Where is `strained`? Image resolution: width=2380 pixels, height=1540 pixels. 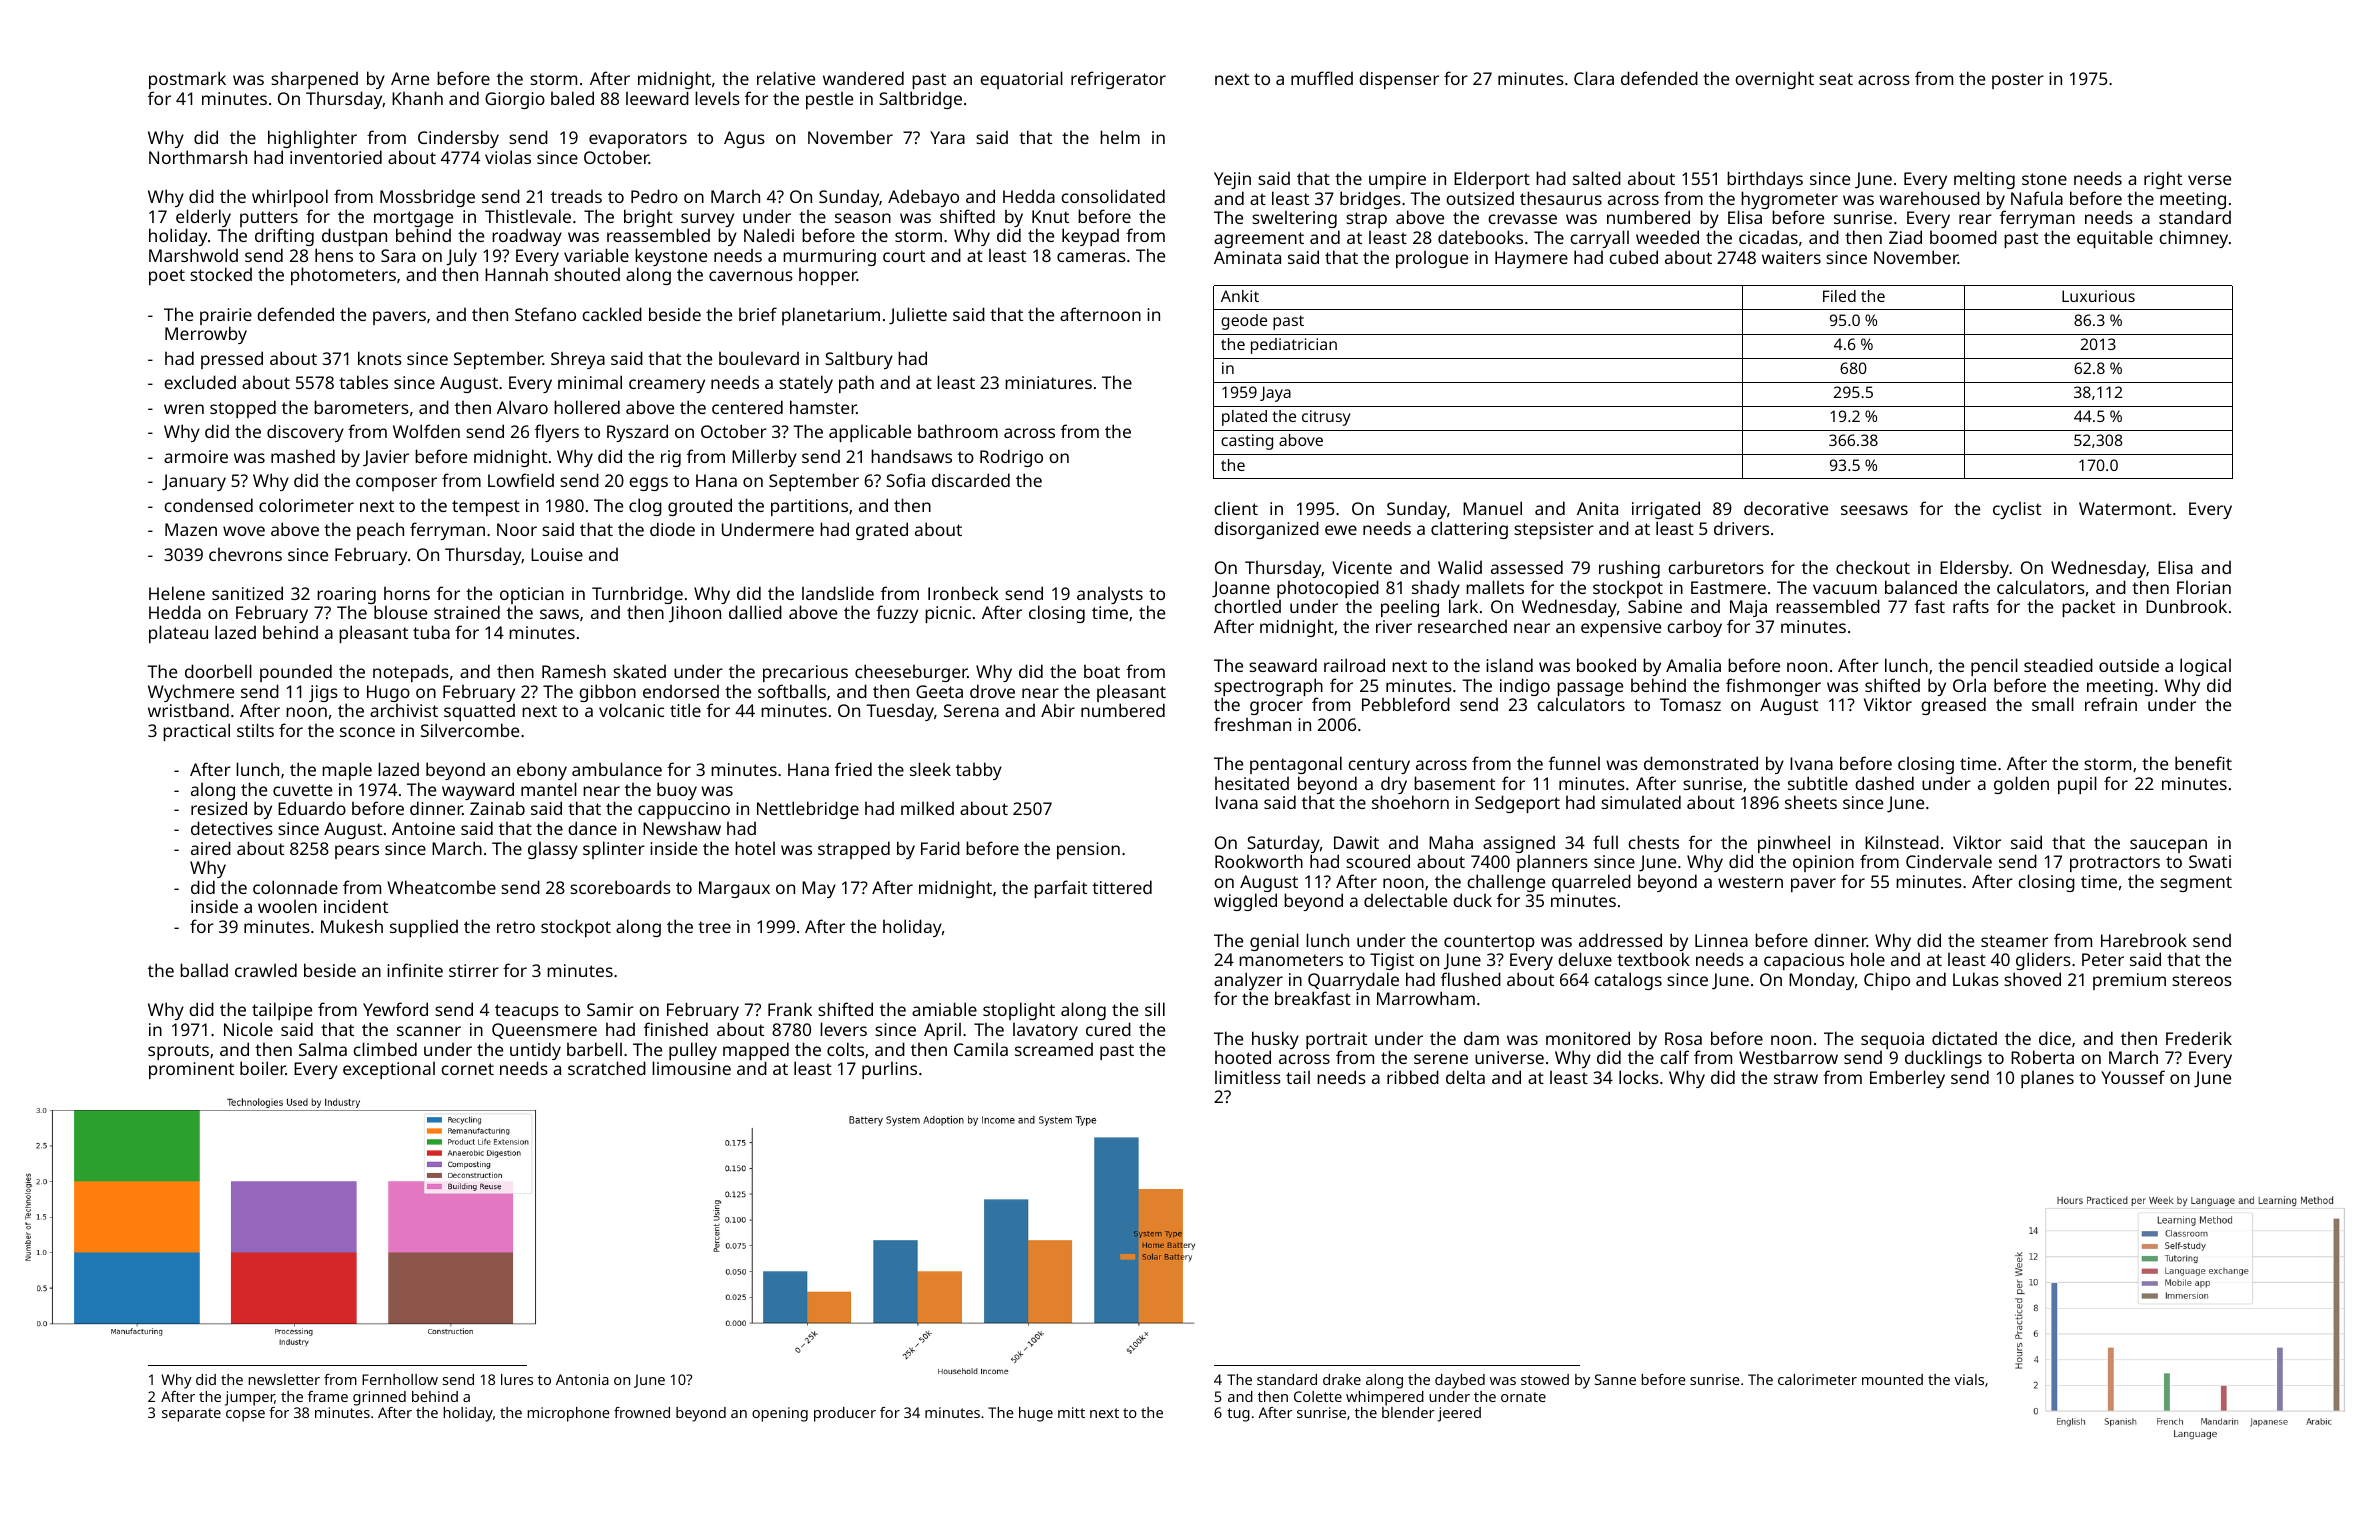
strained is located at coordinates (467, 612).
